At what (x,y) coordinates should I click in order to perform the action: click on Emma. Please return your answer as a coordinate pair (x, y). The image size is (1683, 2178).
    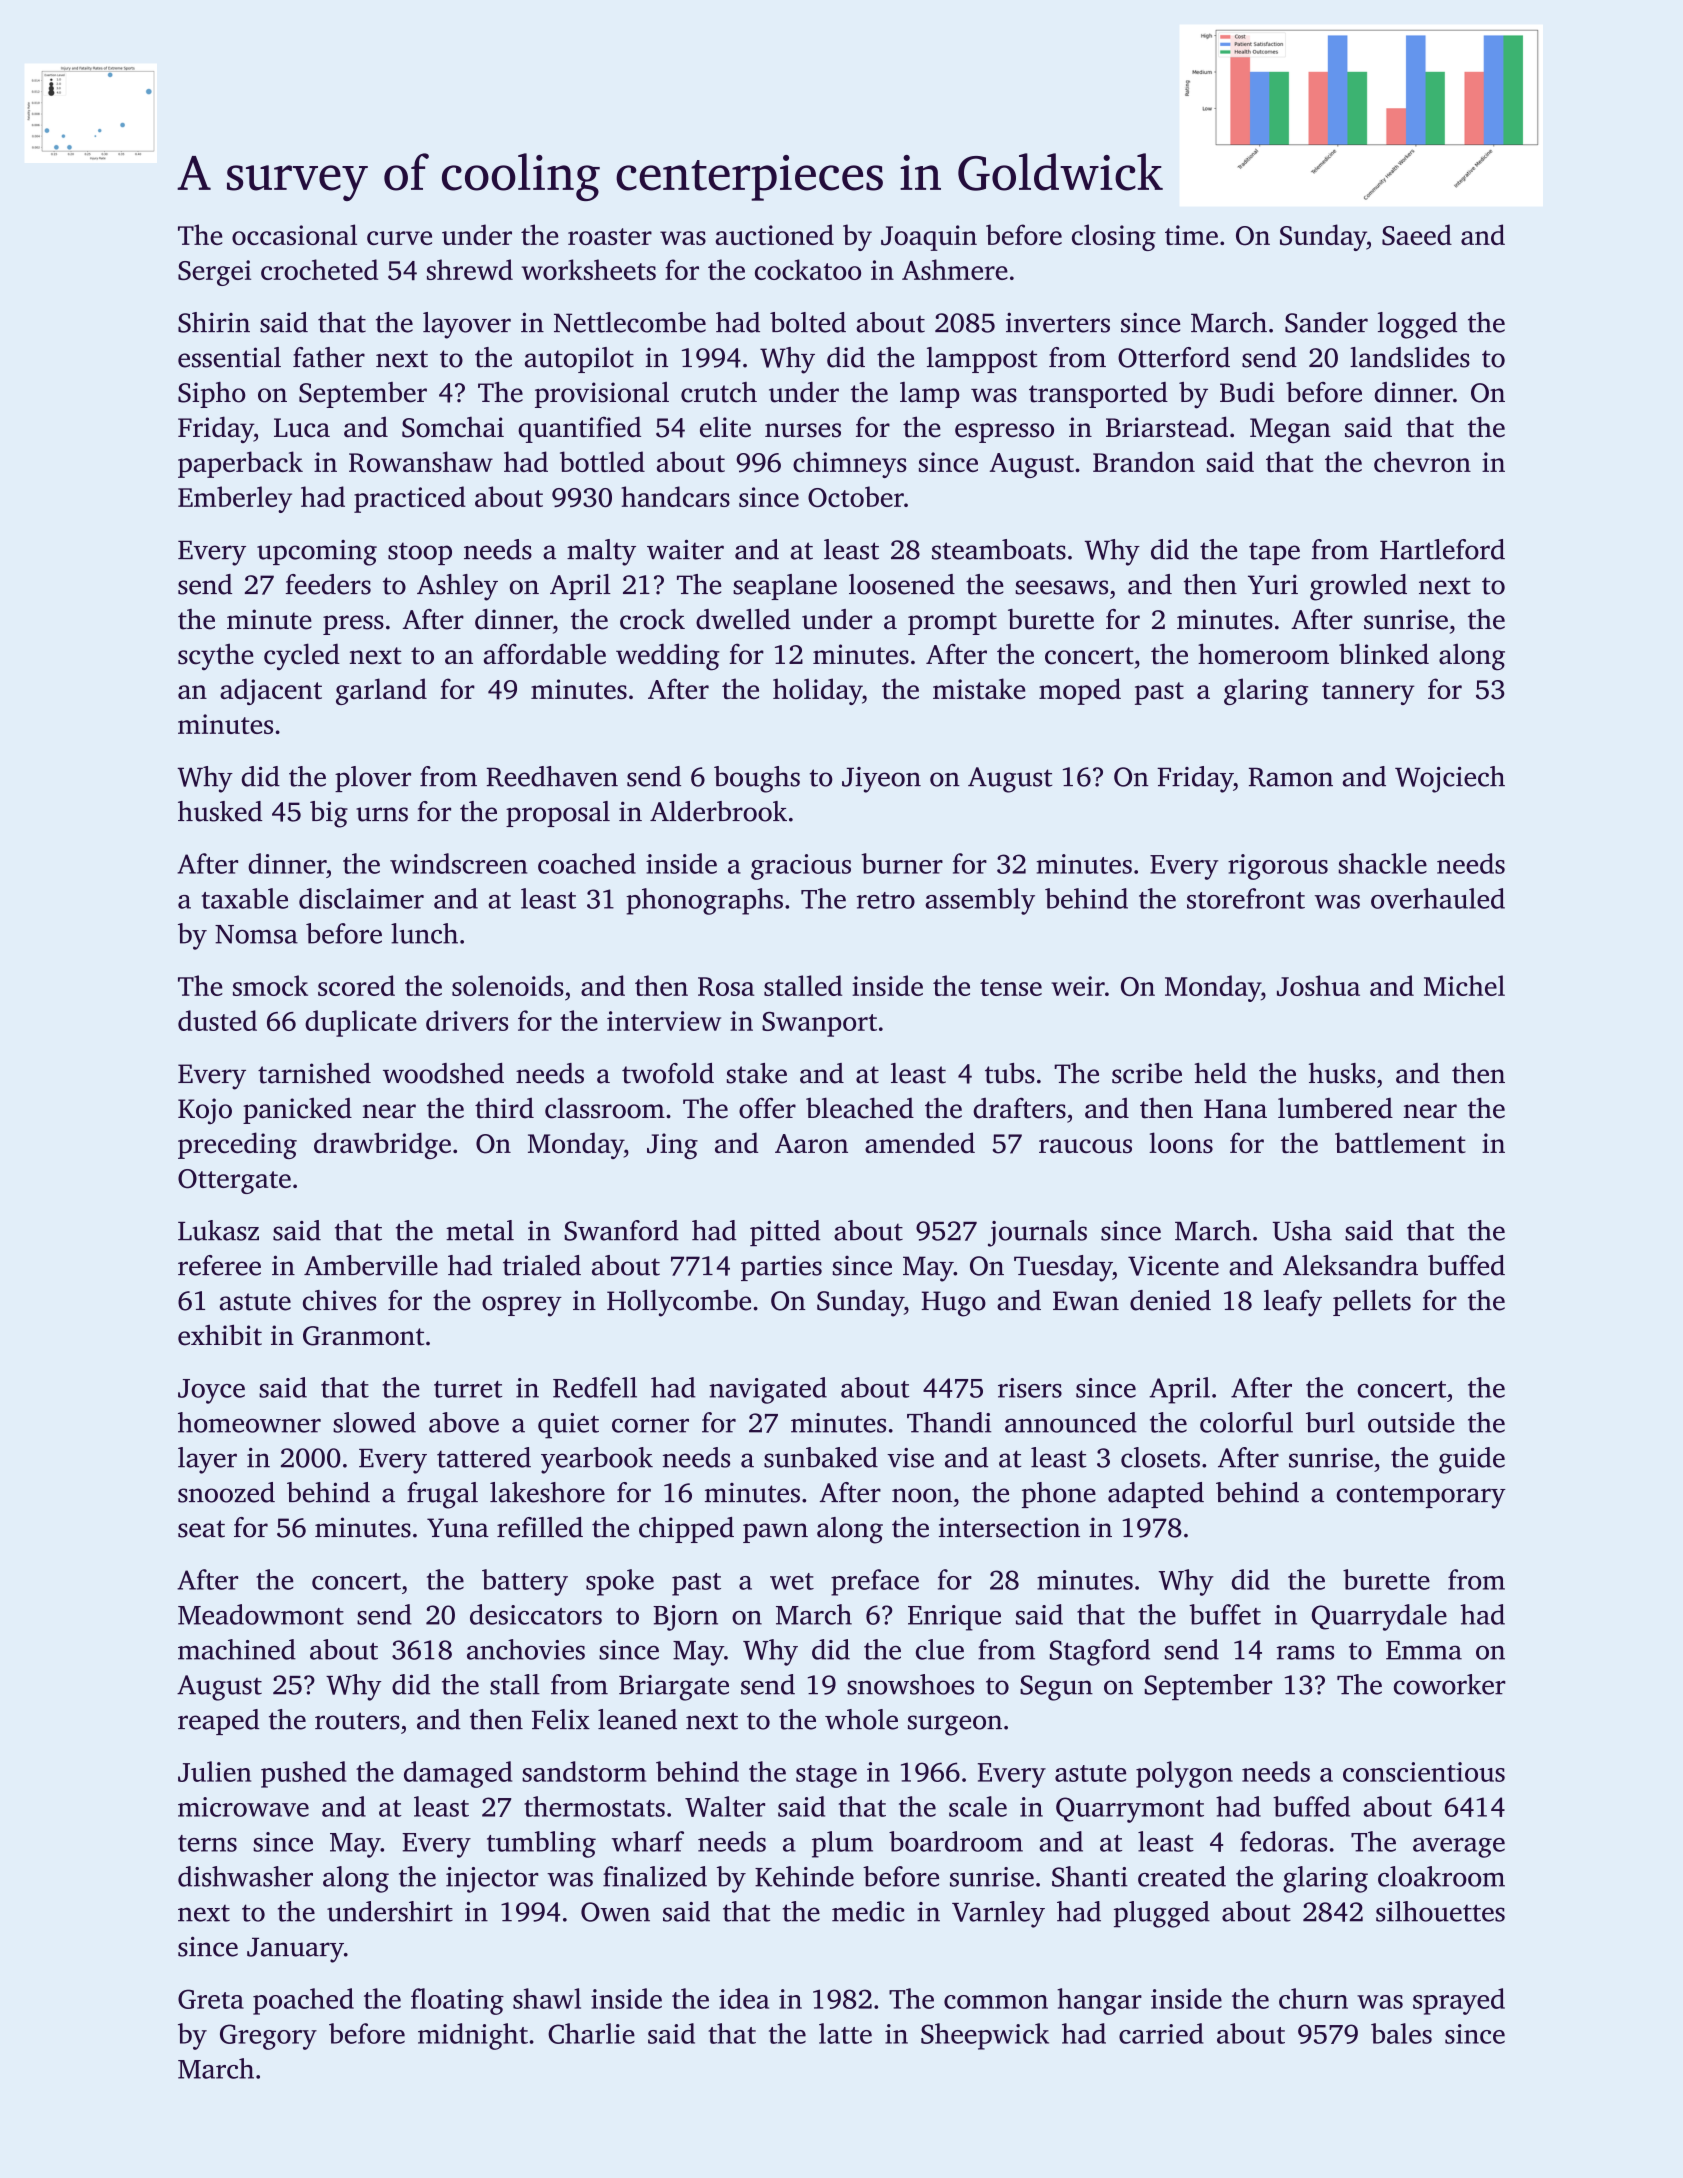
    Looking at the image, I should click on (1424, 1650).
